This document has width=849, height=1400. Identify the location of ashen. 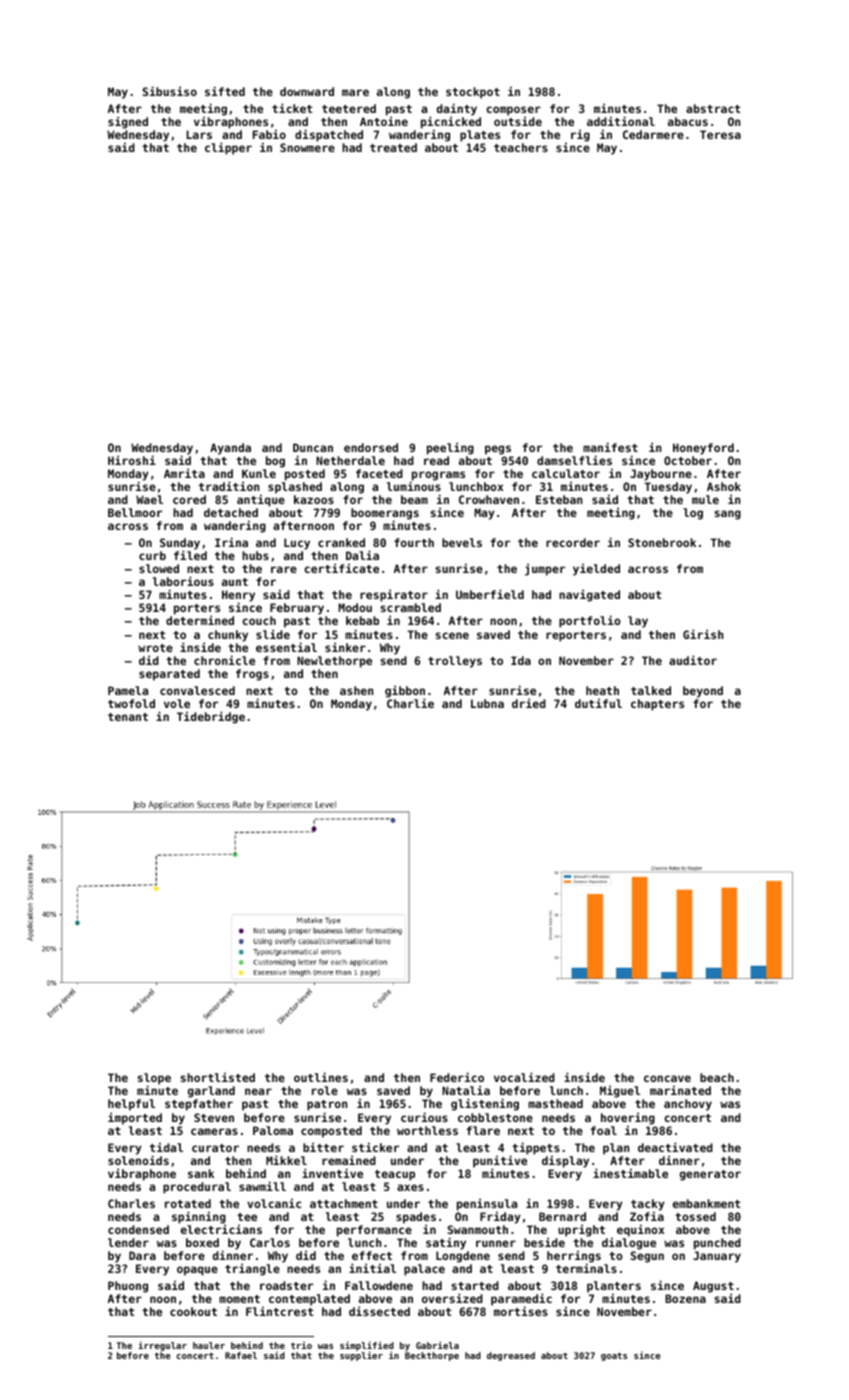
(356, 690).
